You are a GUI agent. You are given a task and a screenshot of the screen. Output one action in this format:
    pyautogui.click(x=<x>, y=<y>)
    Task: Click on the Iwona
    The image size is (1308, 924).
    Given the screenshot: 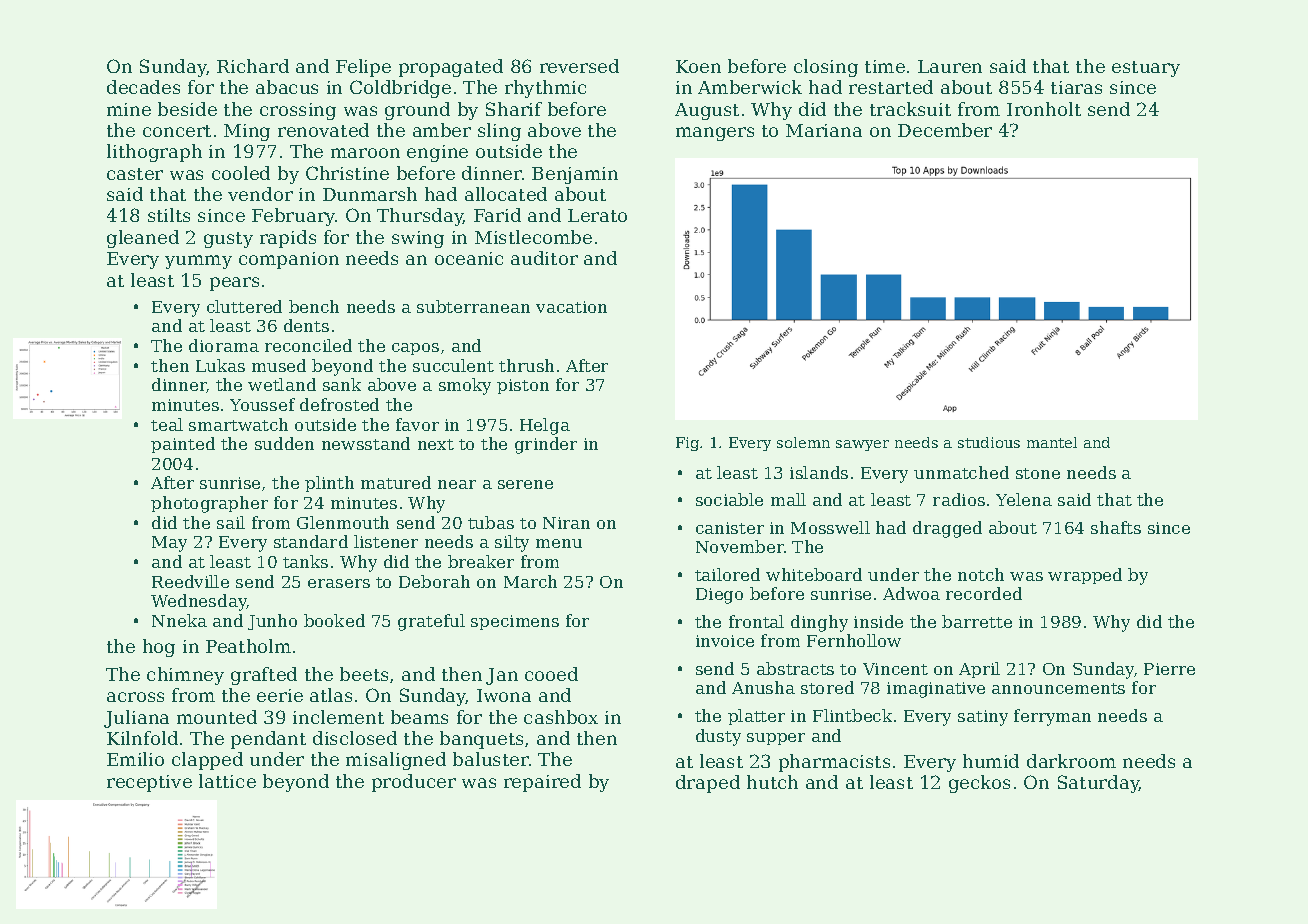 What is the action you would take?
    pyautogui.click(x=504, y=695)
